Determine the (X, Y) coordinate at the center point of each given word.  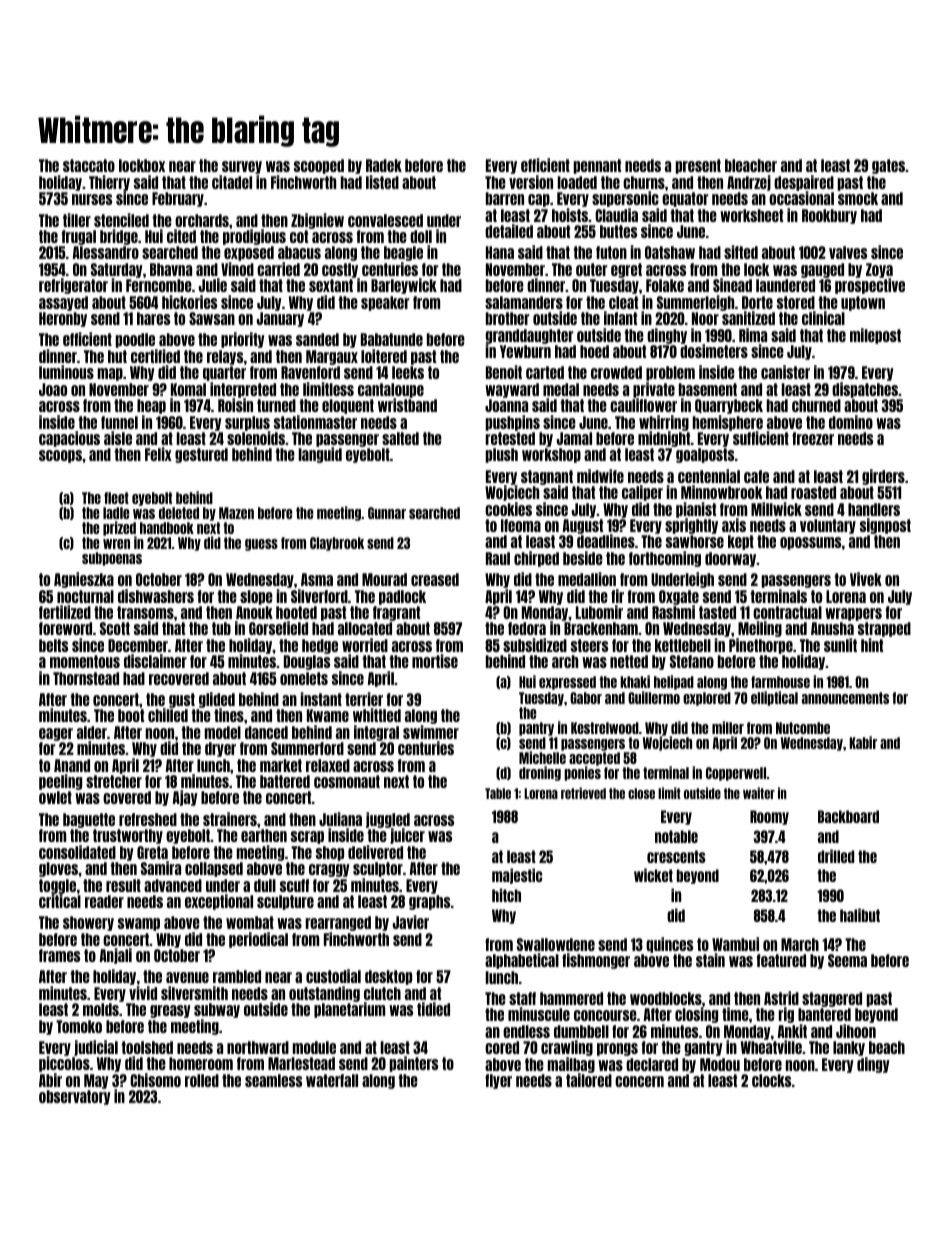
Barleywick (404, 286)
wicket (653, 875)
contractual (787, 612)
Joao (53, 389)
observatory (75, 1097)
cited (181, 236)
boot (131, 715)
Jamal (574, 438)
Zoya (879, 271)
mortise (435, 661)
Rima (753, 335)
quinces (669, 945)
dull (265, 885)
